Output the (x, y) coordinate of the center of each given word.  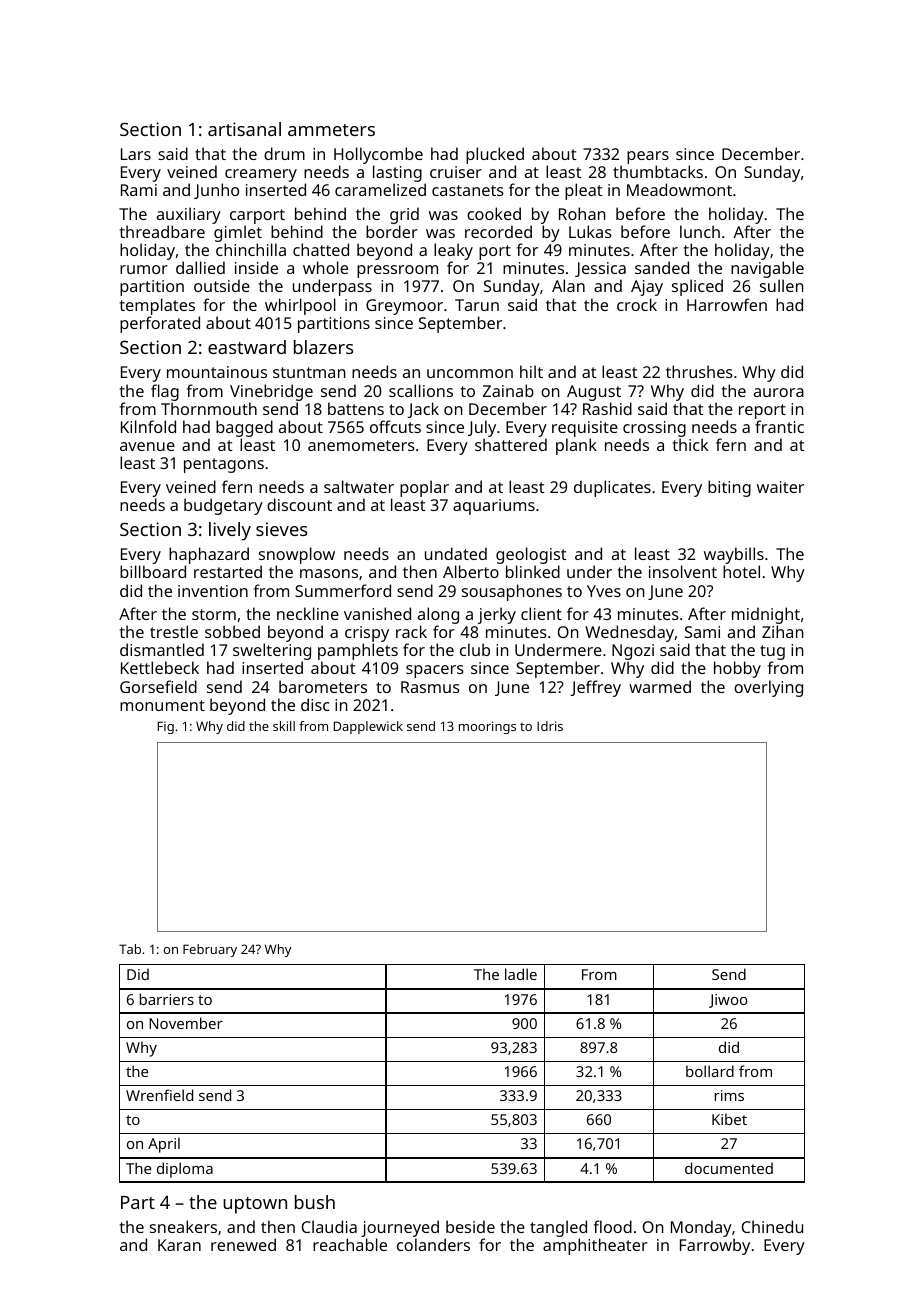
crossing (654, 429)
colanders (433, 1245)
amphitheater (595, 1247)
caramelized (380, 190)
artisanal (244, 129)
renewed (243, 1244)
